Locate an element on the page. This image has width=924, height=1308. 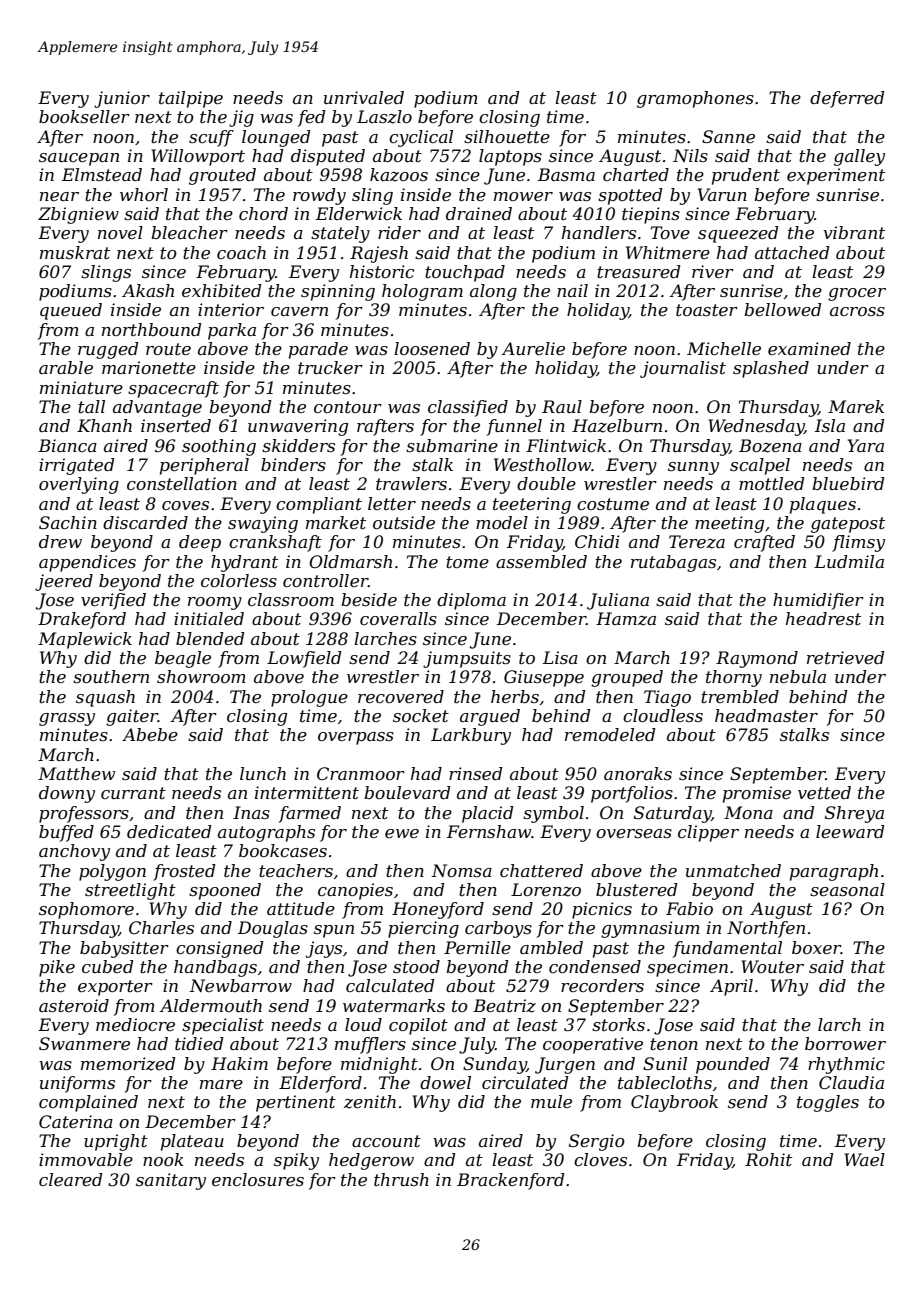
silhouette is located at coordinates (507, 136).
